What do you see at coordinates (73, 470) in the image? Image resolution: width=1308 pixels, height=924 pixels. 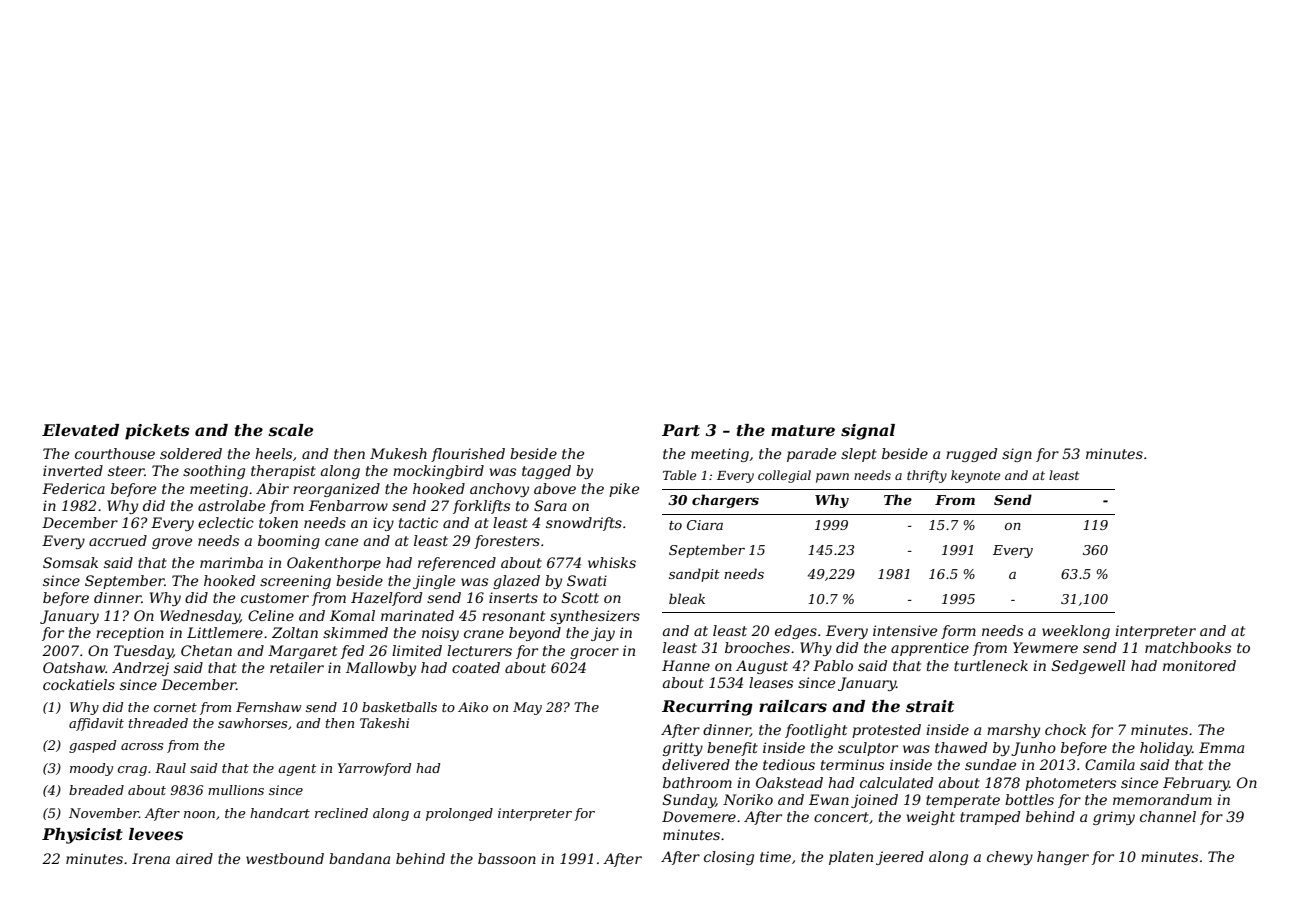 I see `inverted` at bounding box center [73, 470].
